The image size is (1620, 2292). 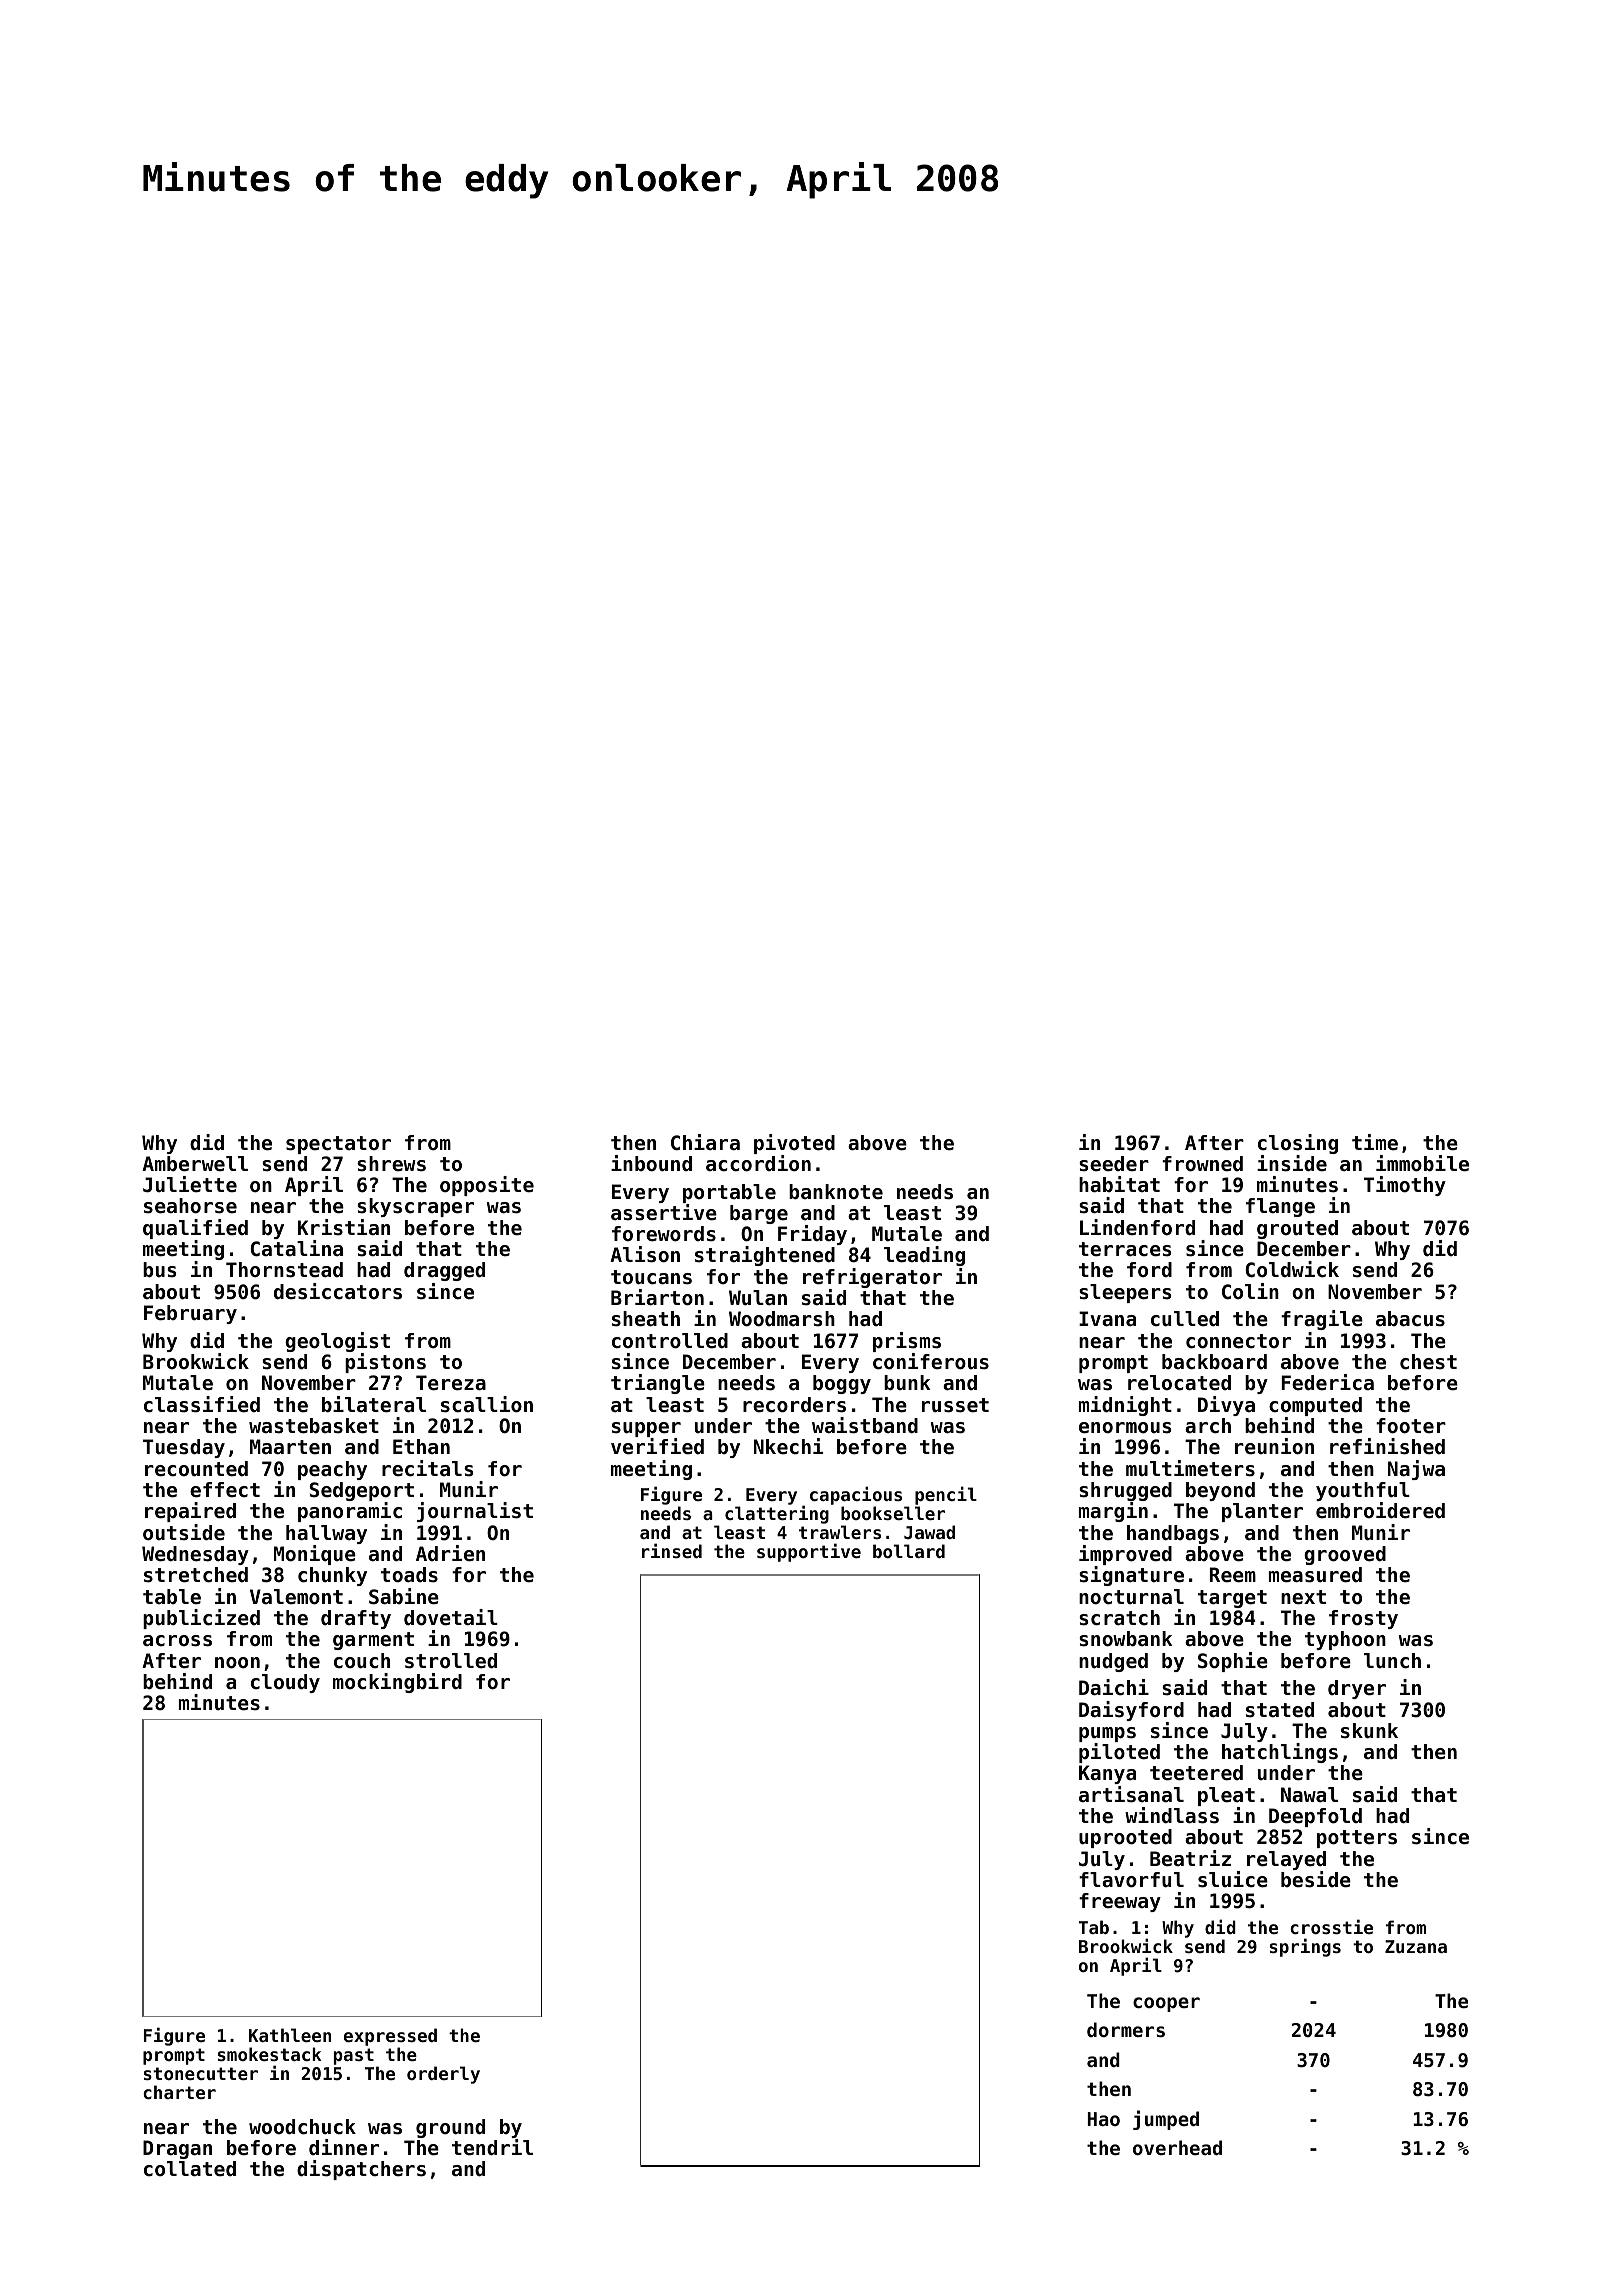 I want to click on cloudy, so click(x=285, y=1683).
